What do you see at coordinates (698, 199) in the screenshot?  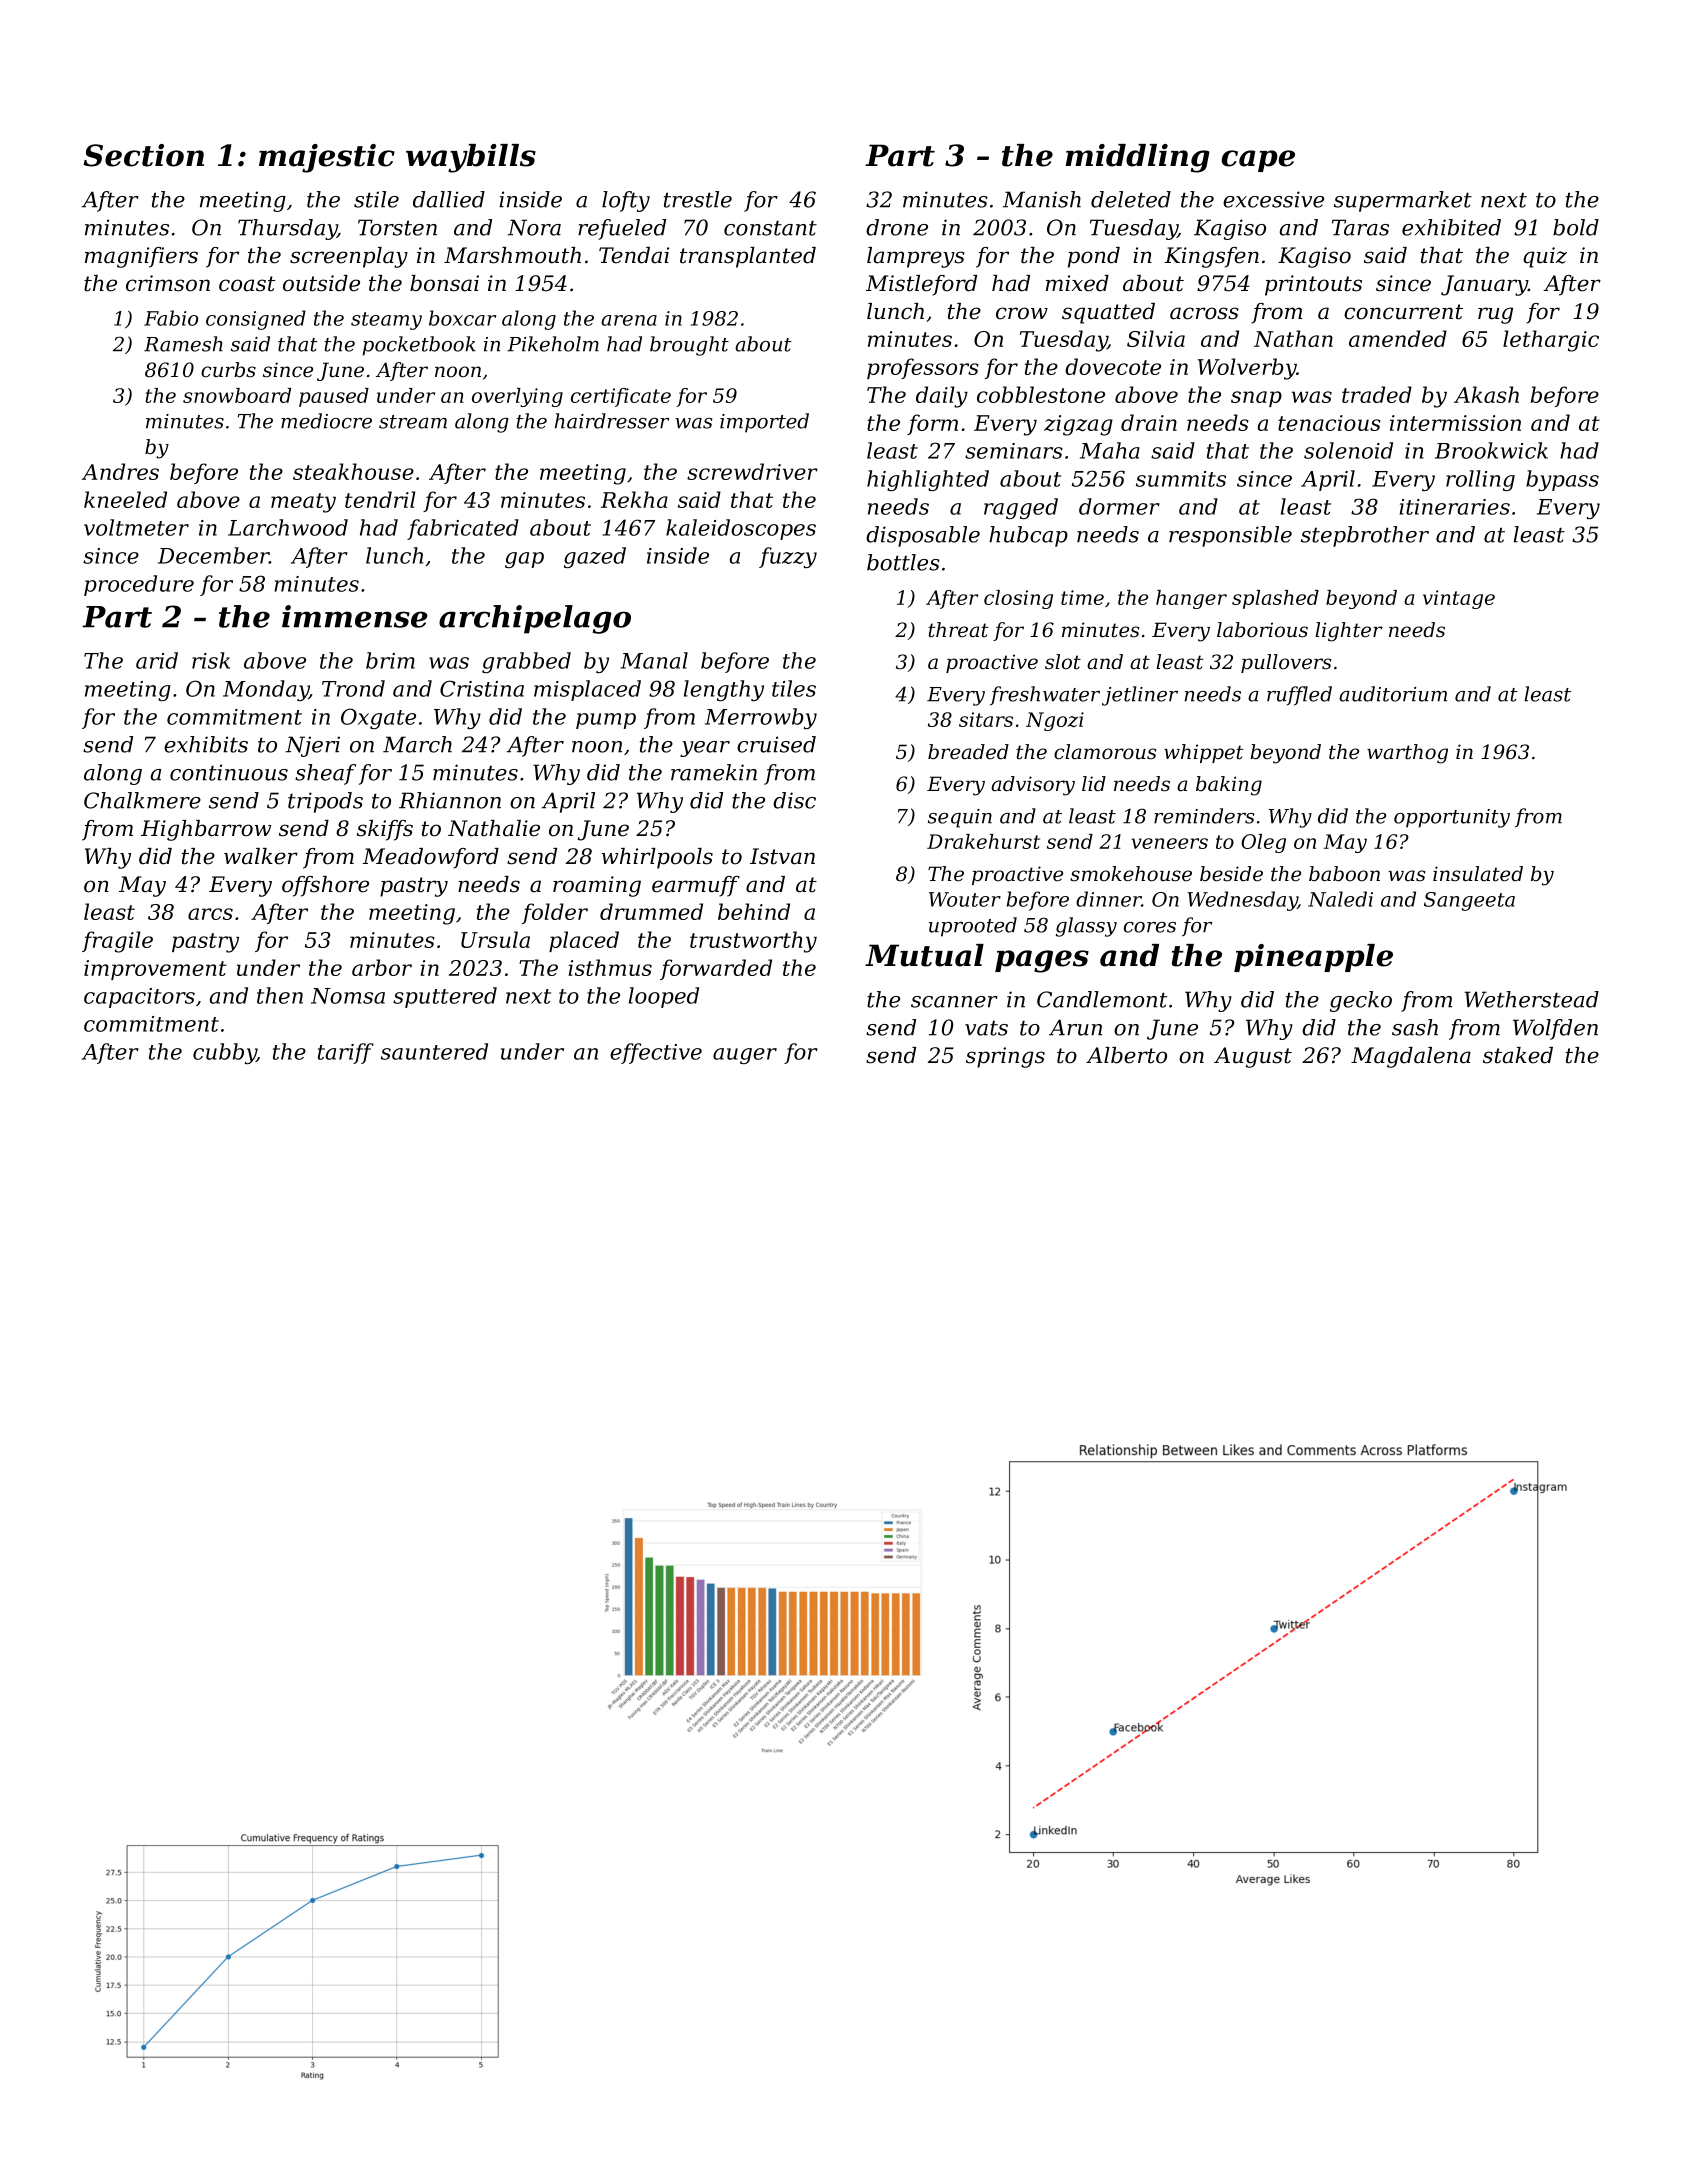 I see `trestle` at bounding box center [698, 199].
